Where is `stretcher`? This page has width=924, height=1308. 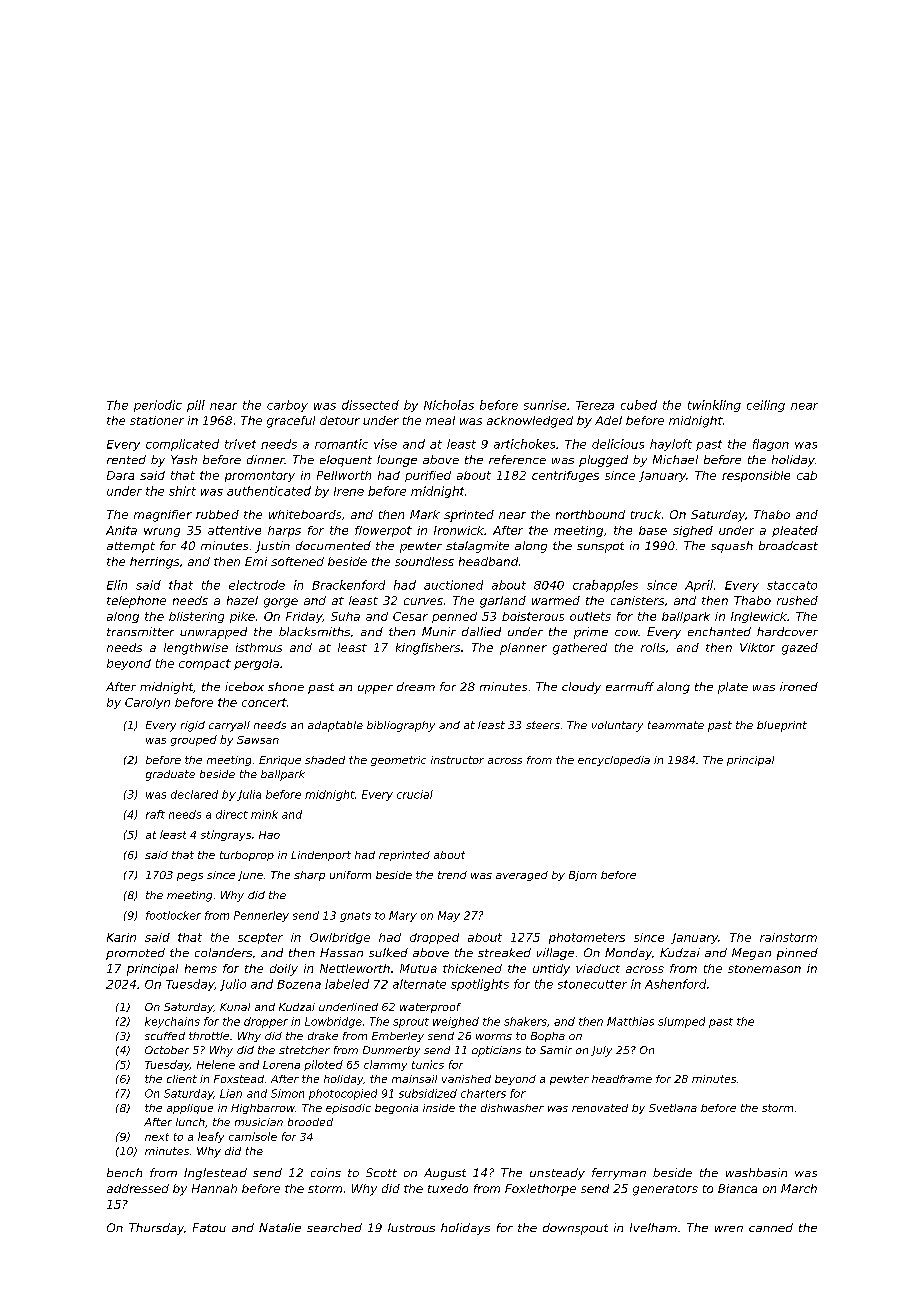 stretcher is located at coordinates (304, 1050).
